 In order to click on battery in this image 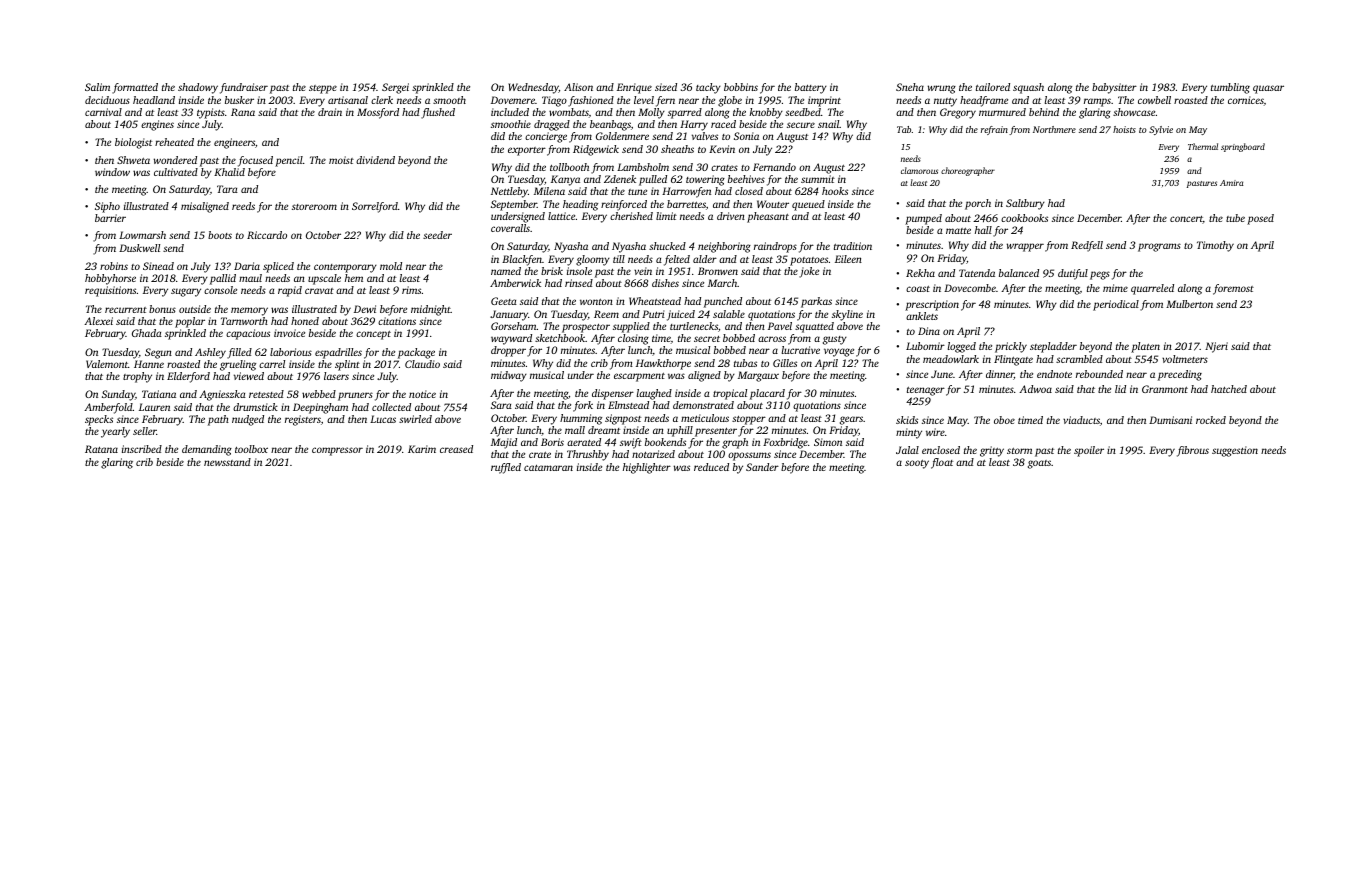, I will do `click(811, 88)`.
